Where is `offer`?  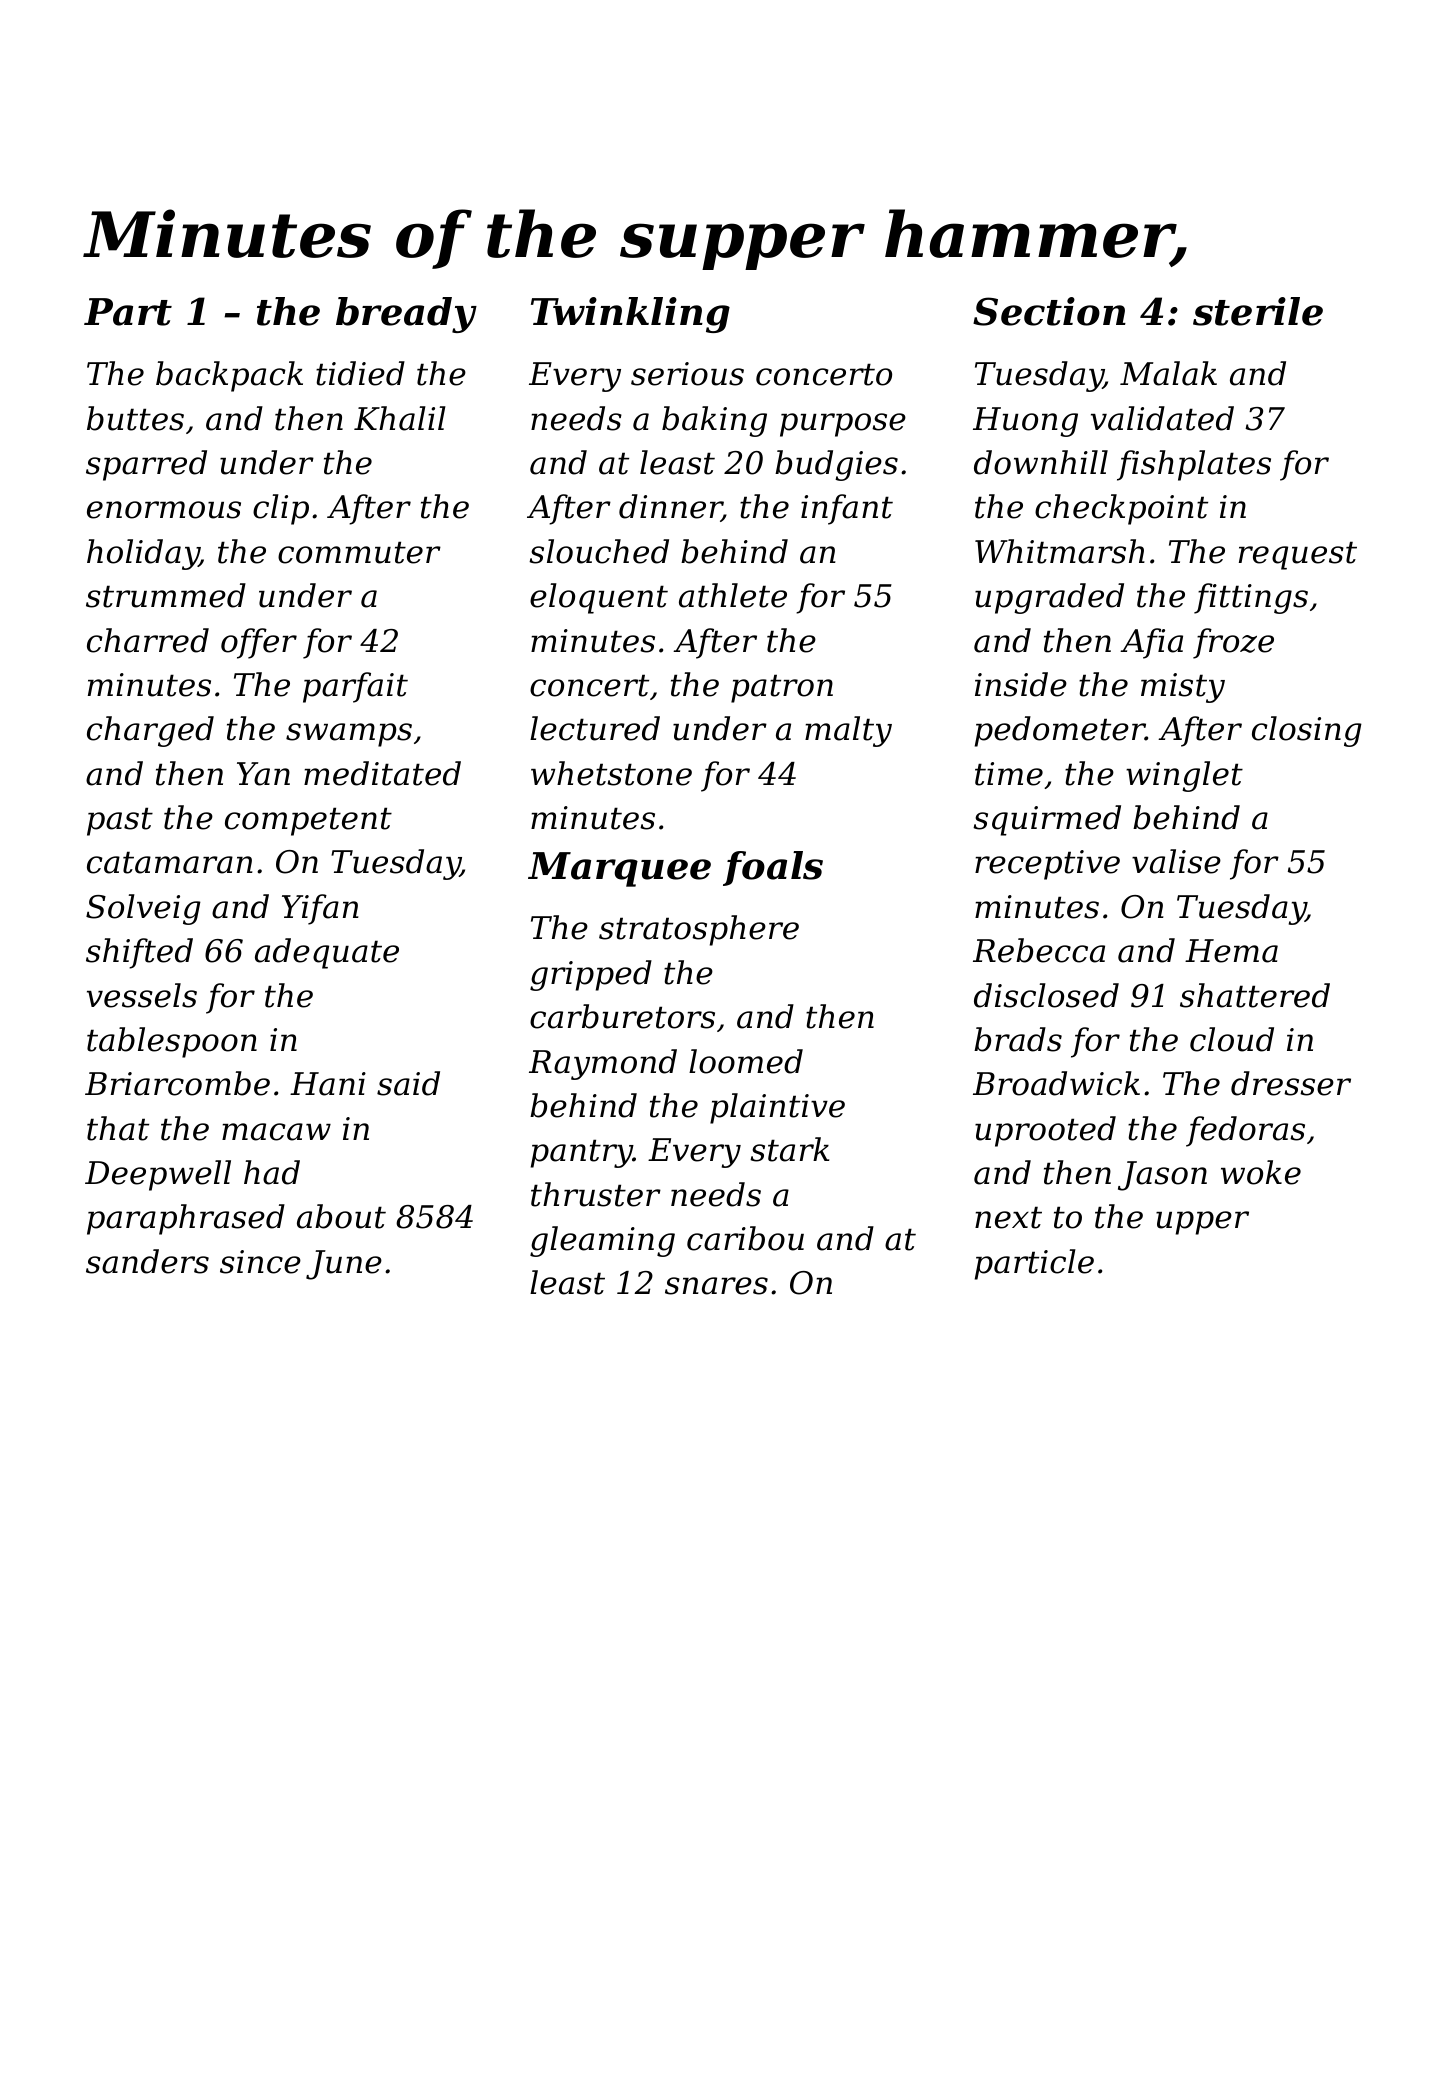
offer is located at coordinates (259, 643).
